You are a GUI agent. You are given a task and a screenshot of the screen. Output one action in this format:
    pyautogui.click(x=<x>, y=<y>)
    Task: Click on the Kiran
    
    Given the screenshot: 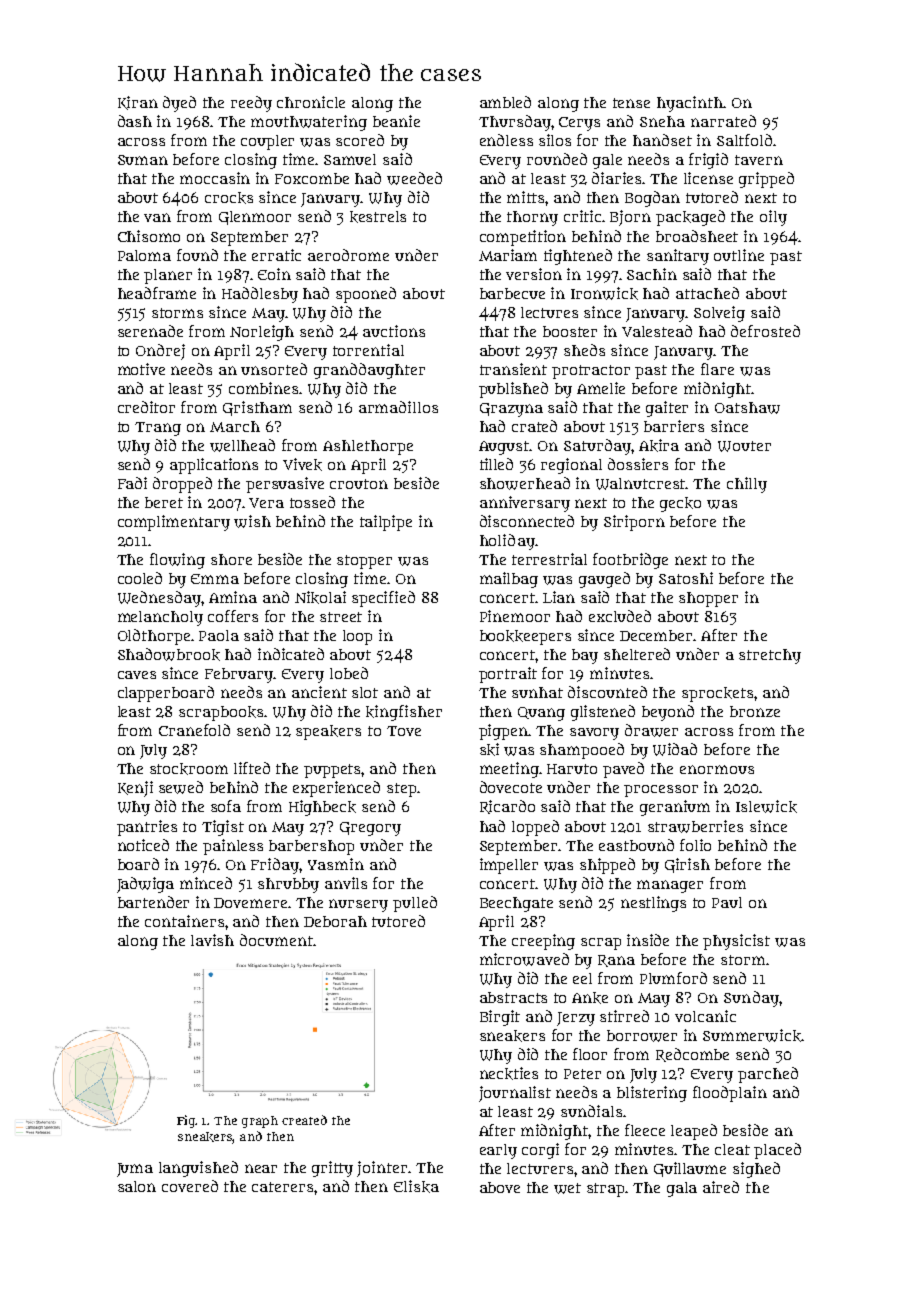 What is the action you would take?
    pyautogui.click(x=138, y=103)
